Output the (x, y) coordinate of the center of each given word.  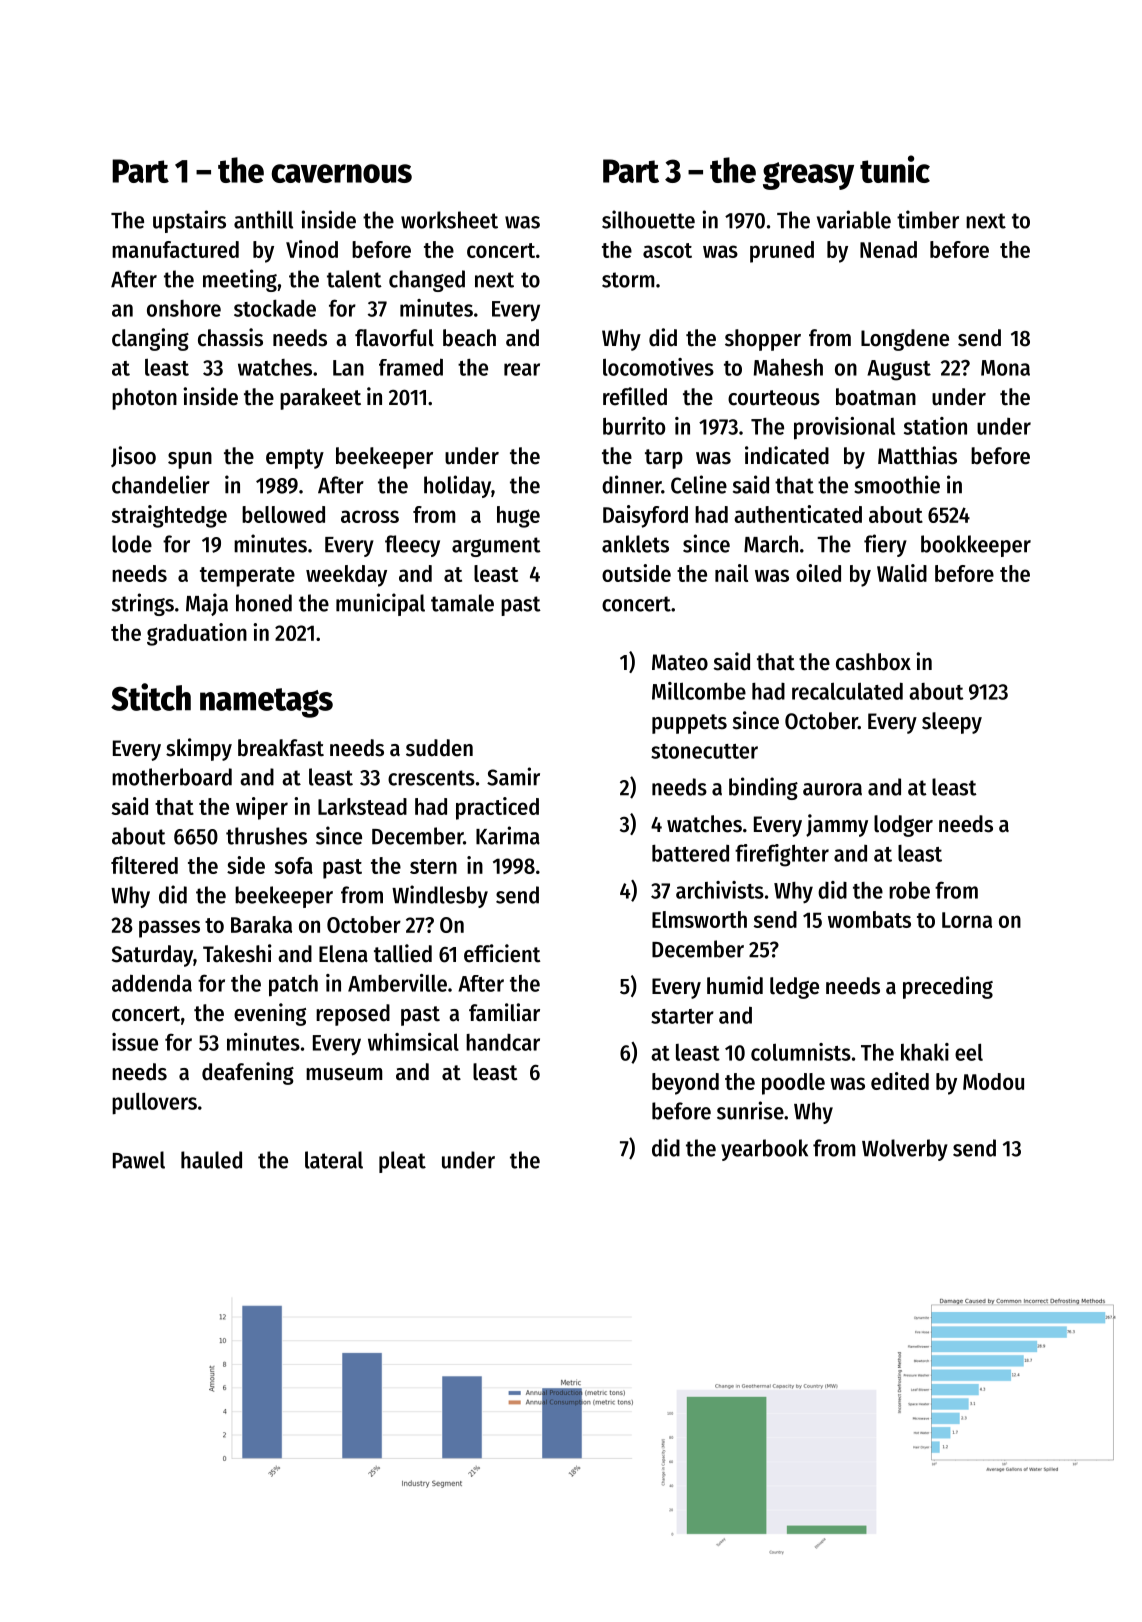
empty (295, 459)
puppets (689, 724)
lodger (903, 826)
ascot (667, 250)
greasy (808, 176)
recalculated (847, 691)
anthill (263, 219)
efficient (502, 953)
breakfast (281, 748)
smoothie (897, 484)
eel (969, 1052)
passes (169, 929)
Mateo (680, 662)
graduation (197, 634)
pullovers (154, 1103)
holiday (457, 486)
